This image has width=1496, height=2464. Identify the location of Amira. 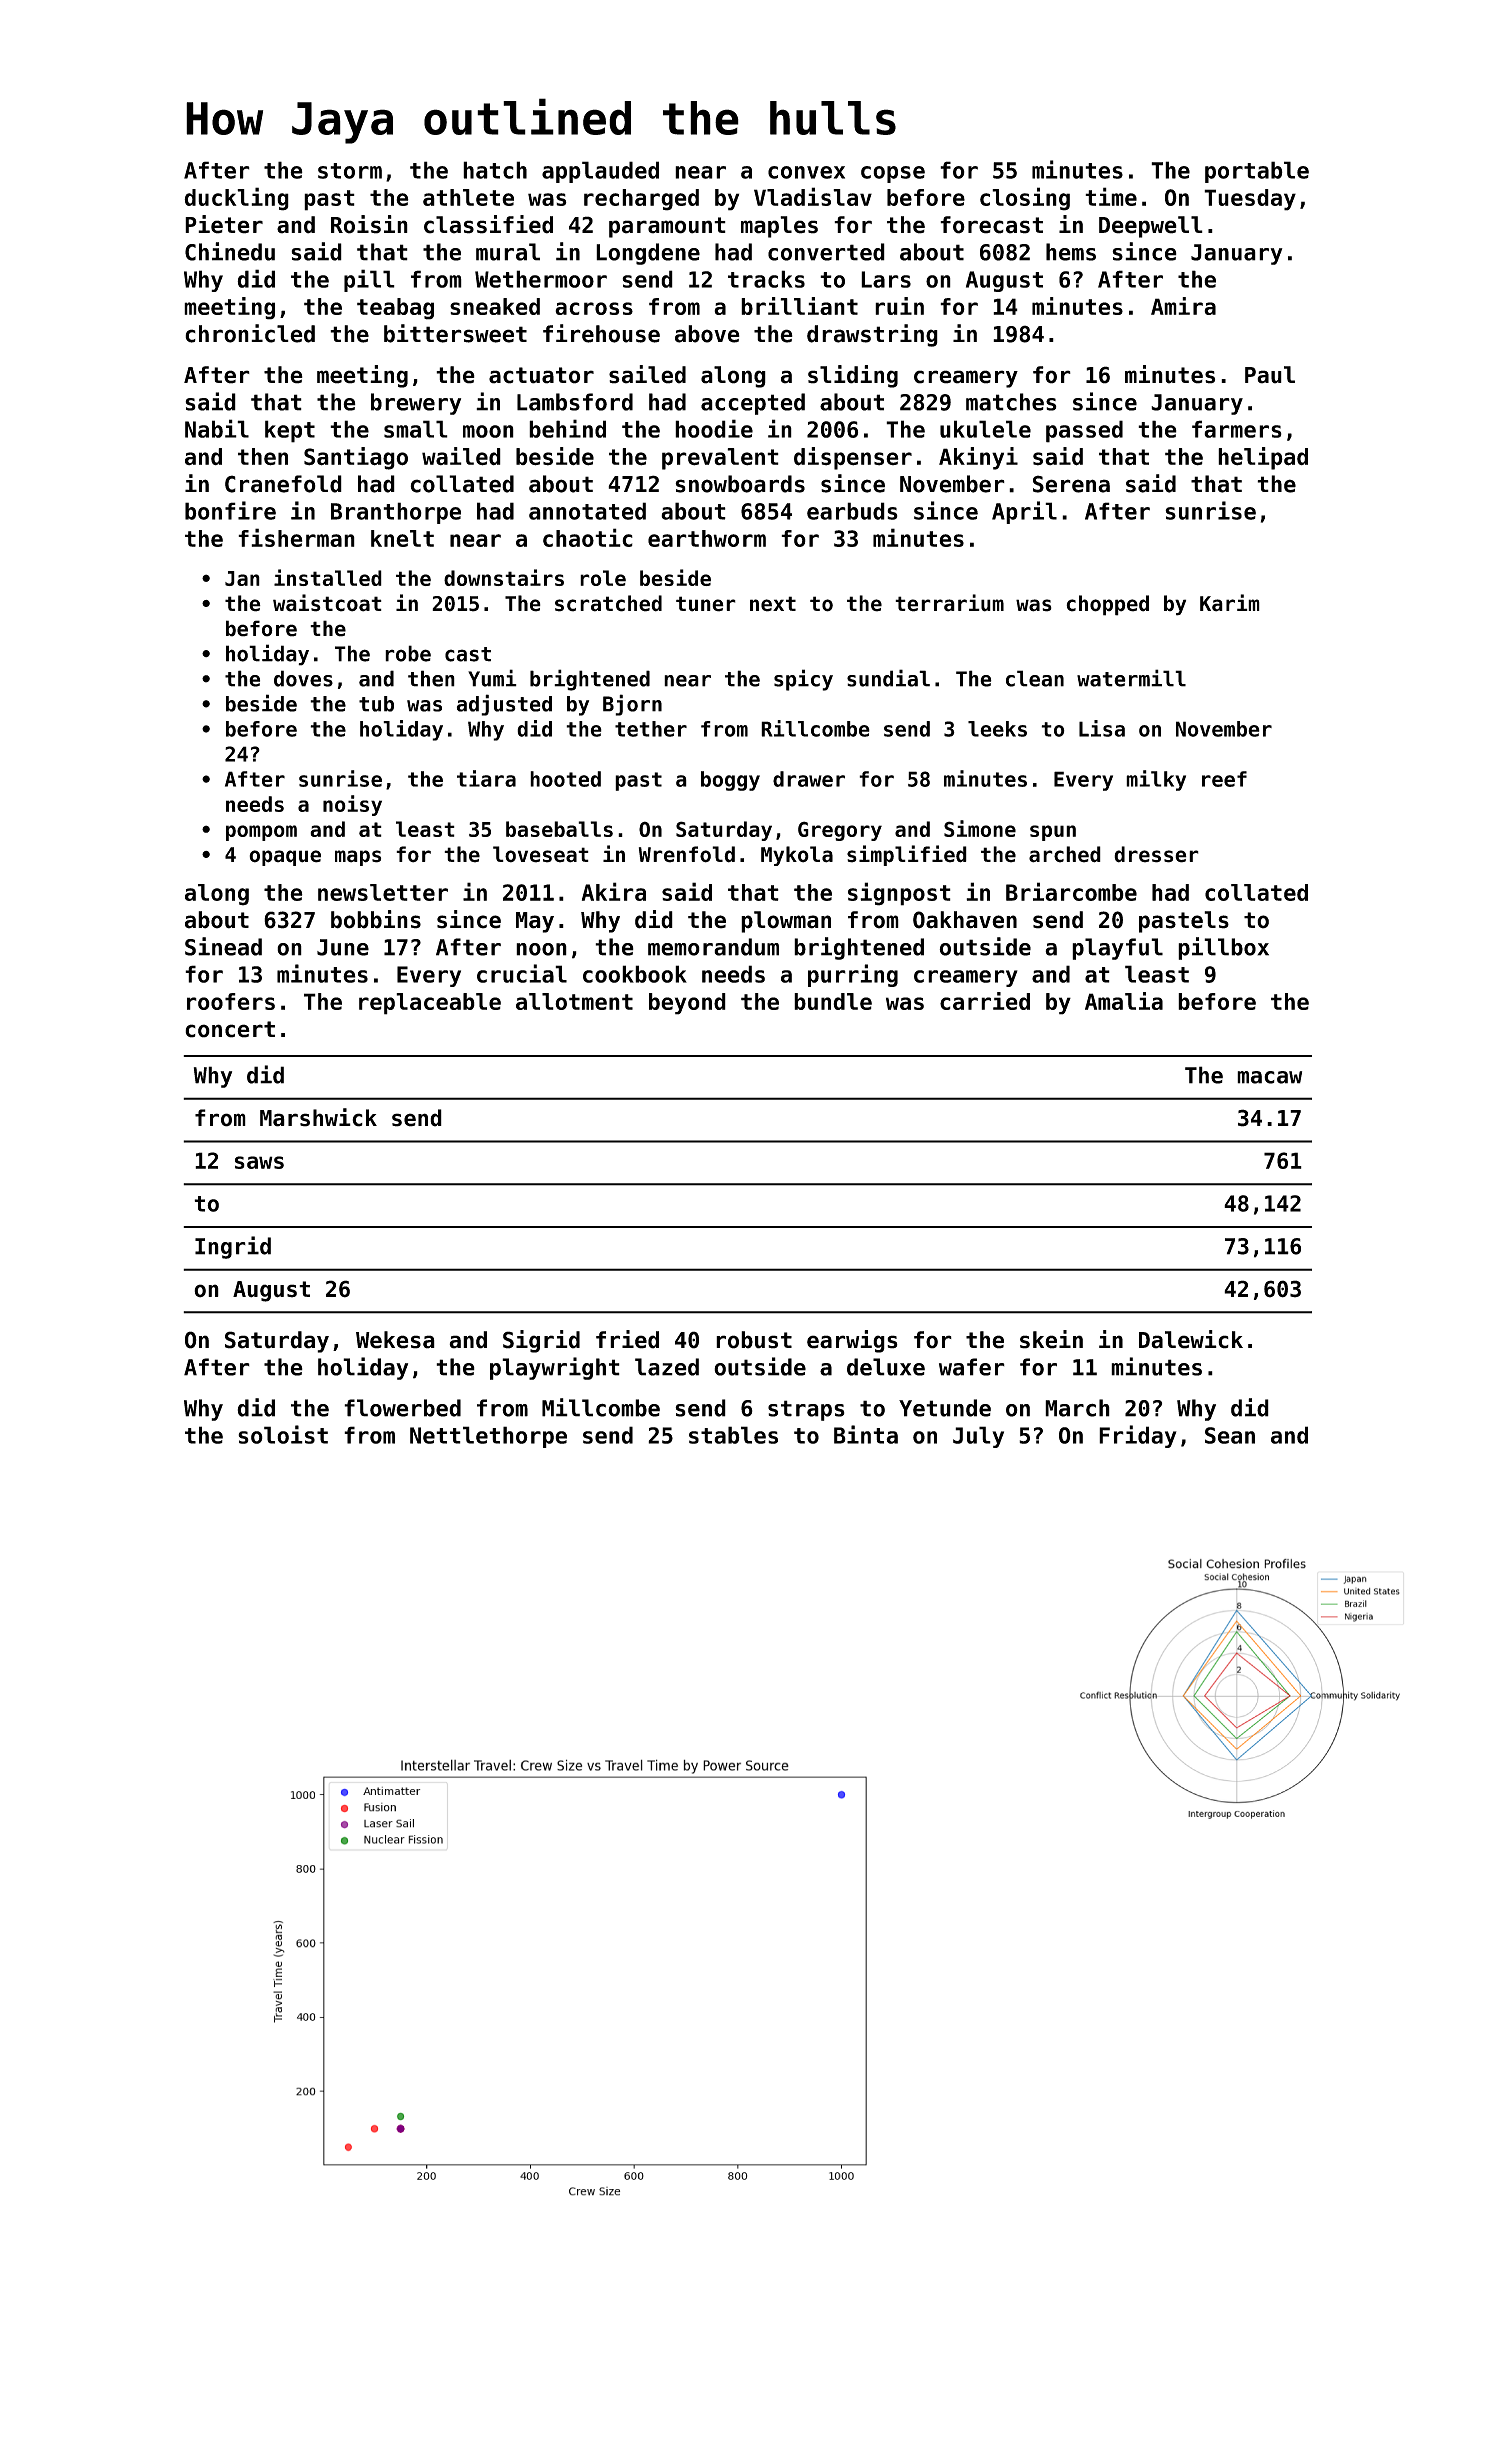
(1183, 306).
